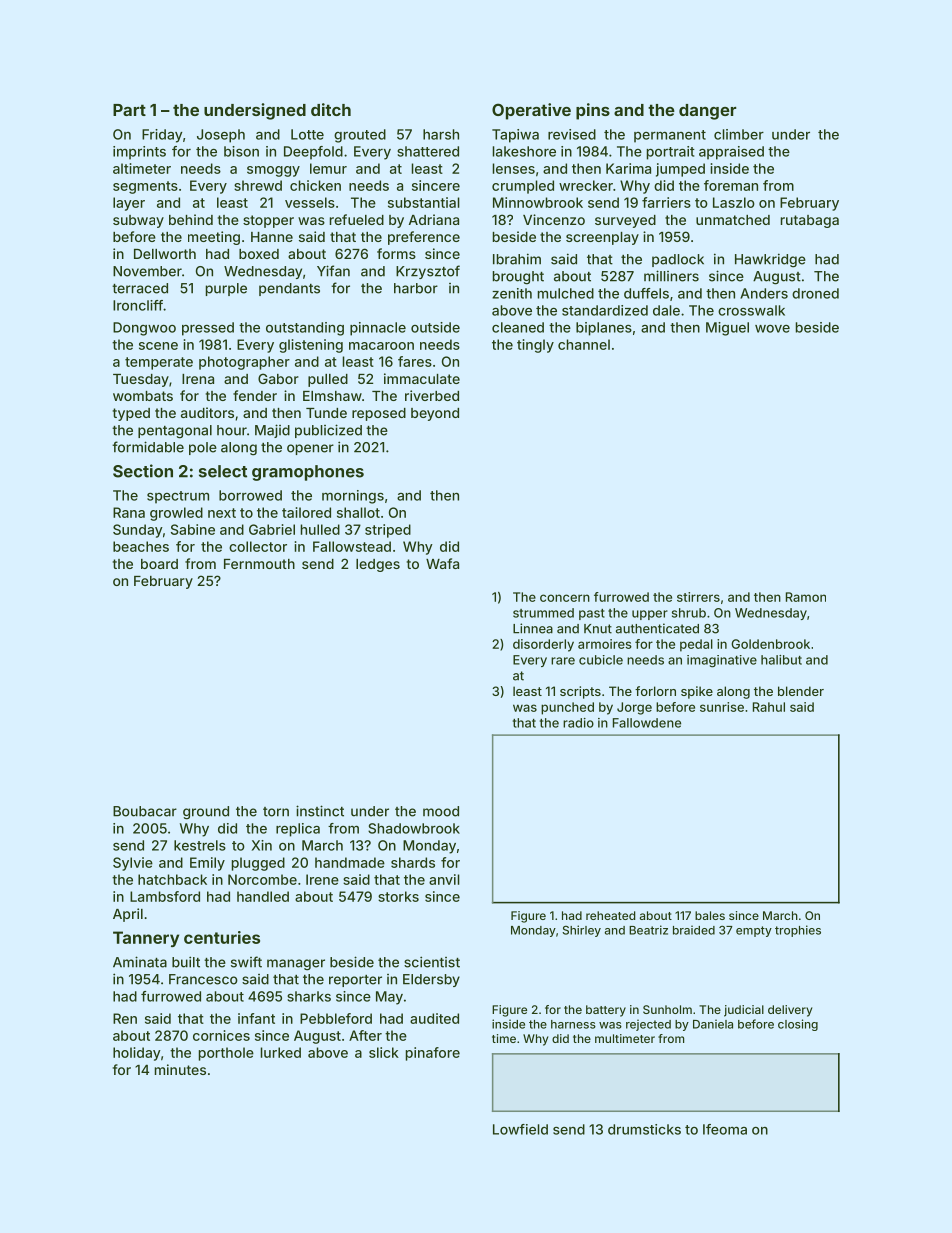 This document has width=952, height=1233. Describe the element at coordinates (442, 563) in the document. I see `Wafa` at that location.
